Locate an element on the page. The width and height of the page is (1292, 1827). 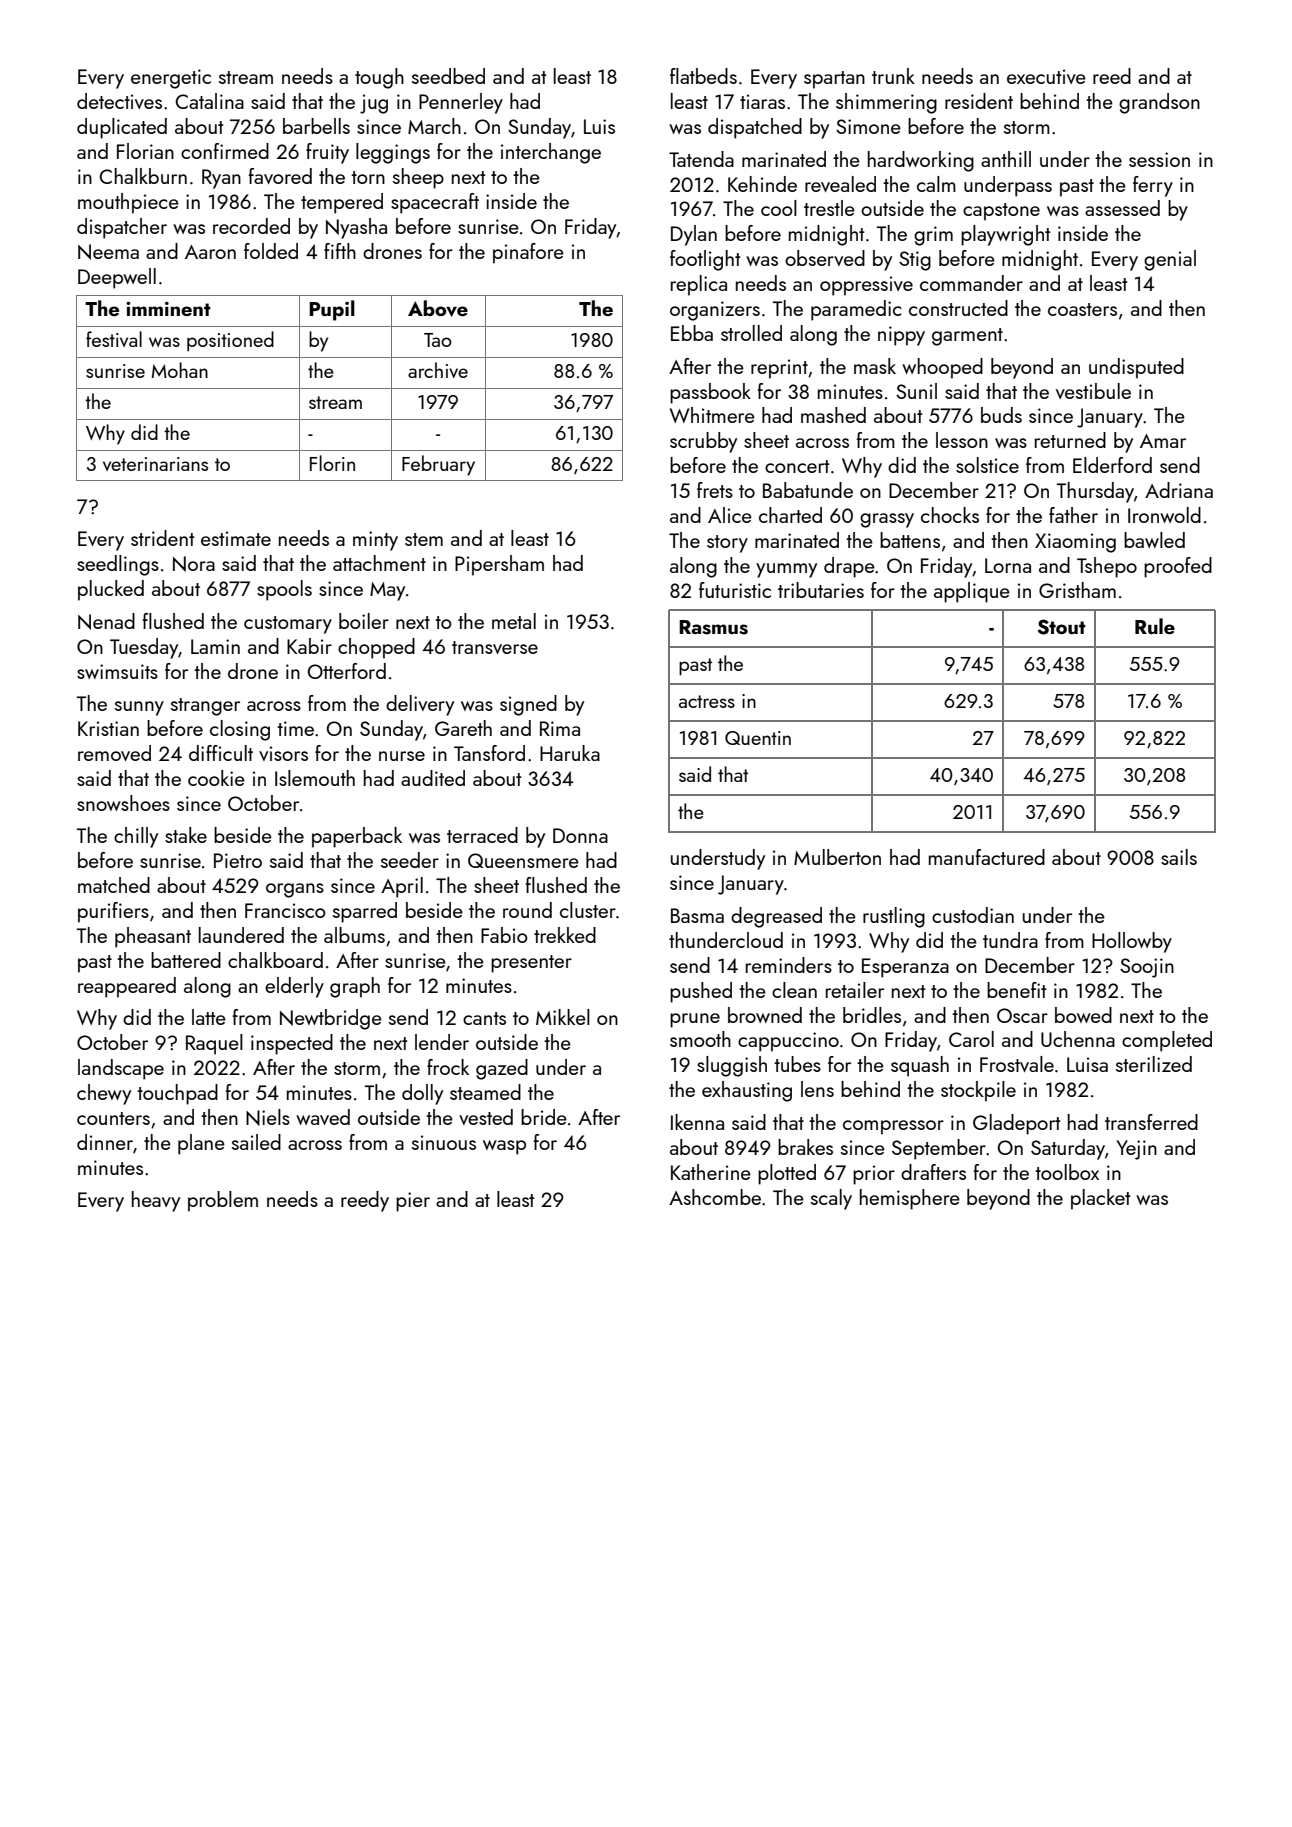
Kehinde is located at coordinates (762, 184).
